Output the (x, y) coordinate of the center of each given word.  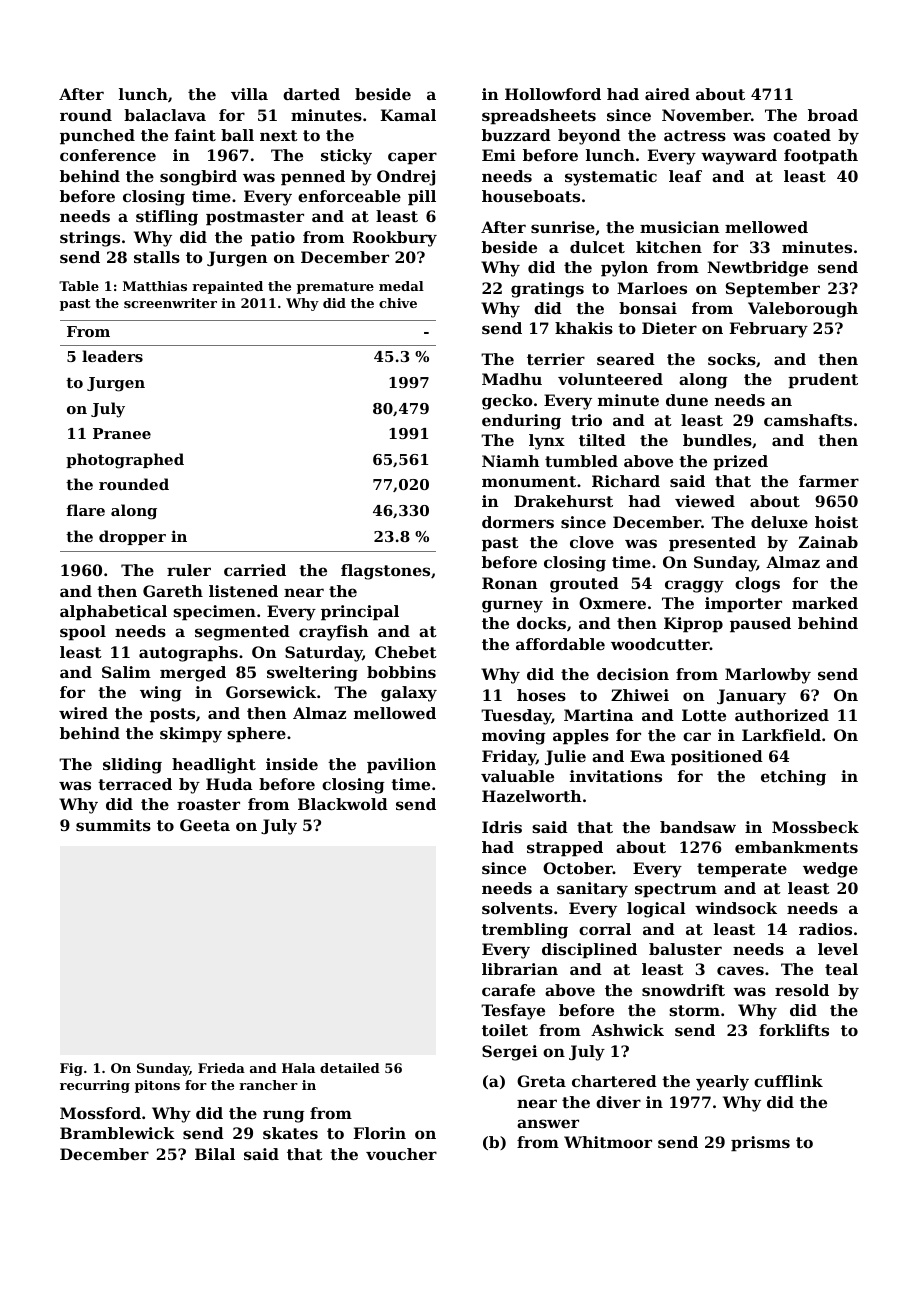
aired (667, 94)
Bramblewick (117, 1133)
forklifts (794, 1030)
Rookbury (395, 239)
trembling (525, 931)
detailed (350, 1068)
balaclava (165, 115)
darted (311, 94)
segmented (242, 633)
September (773, 290)
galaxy (409, 694)
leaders (112, 356)
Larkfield (781, 735)
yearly (722, 1083)
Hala (298, 1068)
